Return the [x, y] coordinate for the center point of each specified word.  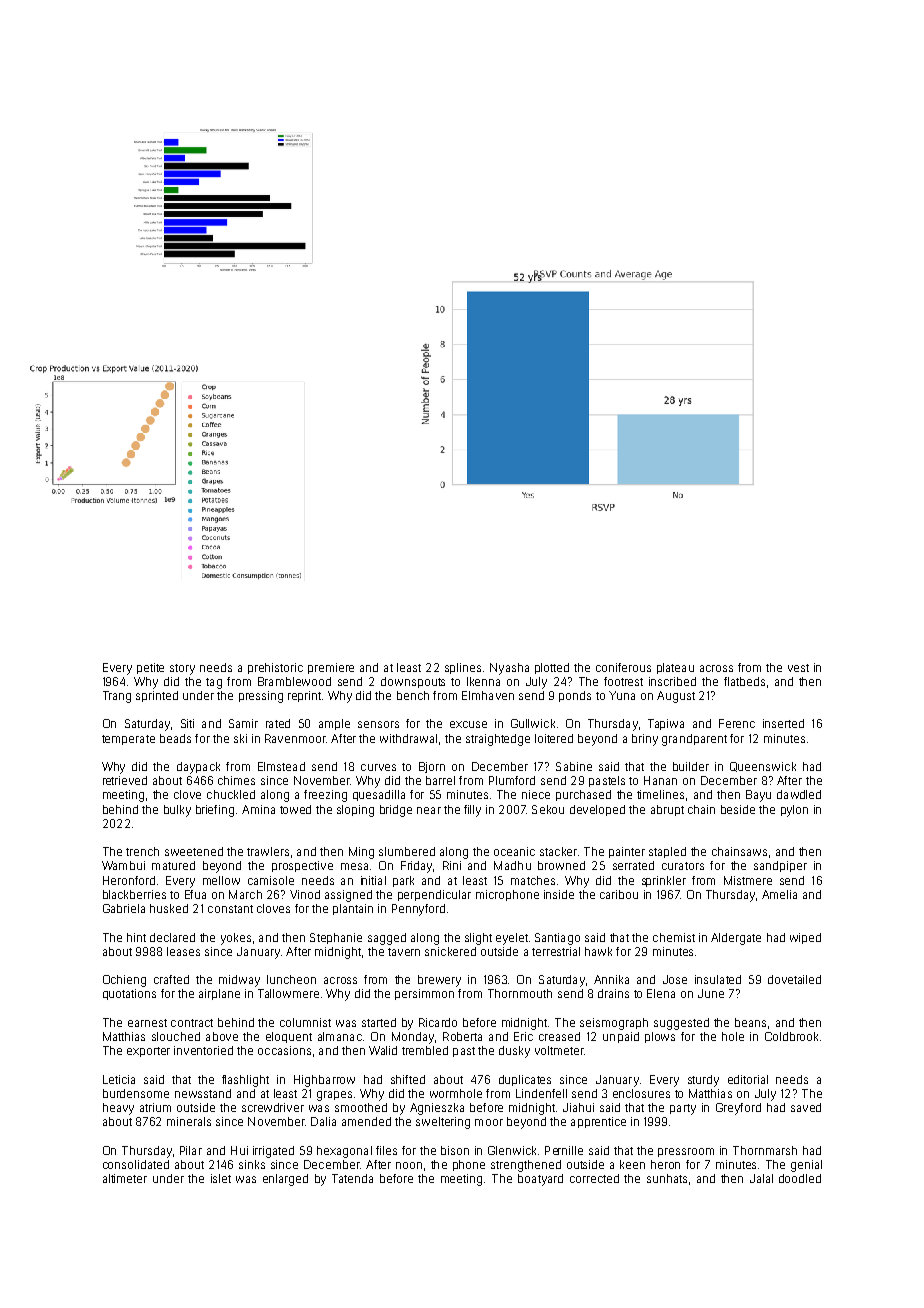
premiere [331, 668]
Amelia [779, 894]
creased [559, 1036]
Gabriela [124, 908]
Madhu [512, 865]
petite [150, 668]
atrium [155, 1107]
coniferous [623, 667]
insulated [718, 979]
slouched [176, 1036]
